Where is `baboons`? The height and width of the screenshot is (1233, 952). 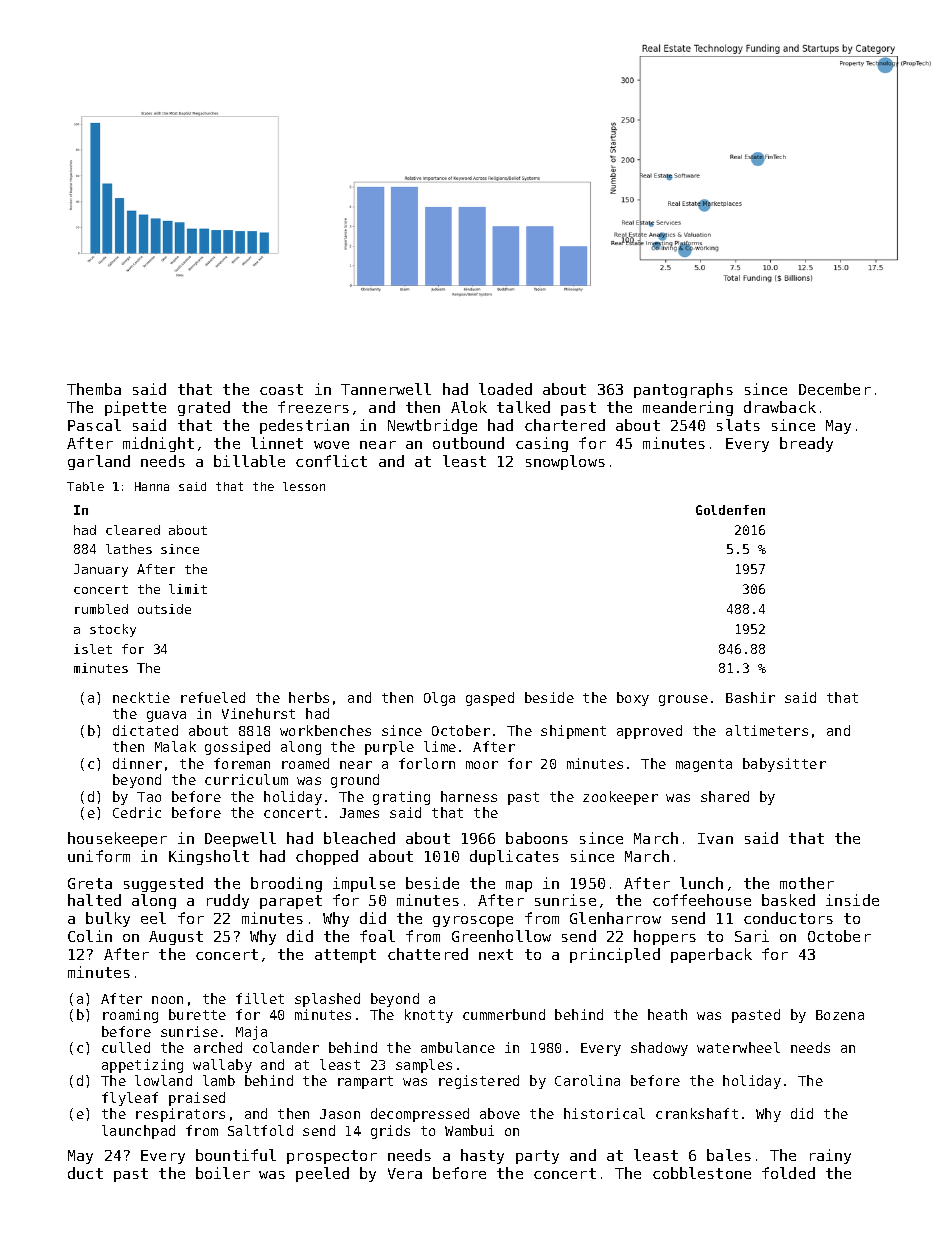 baboons is located at coordinates (537, 838).
